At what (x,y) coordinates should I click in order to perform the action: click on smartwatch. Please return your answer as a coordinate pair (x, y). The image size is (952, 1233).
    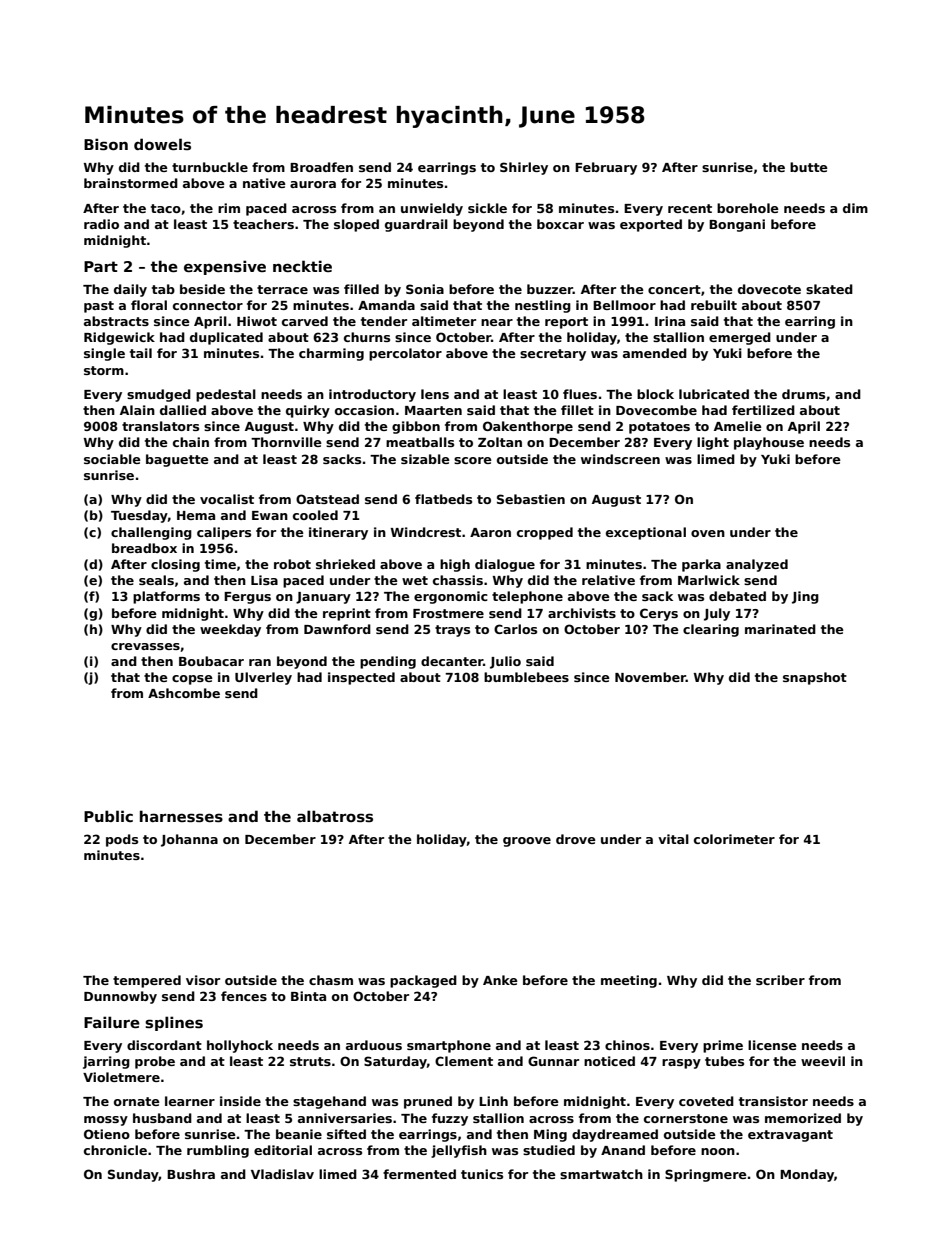
    Looking at the image, I should click on (601, 1174).
